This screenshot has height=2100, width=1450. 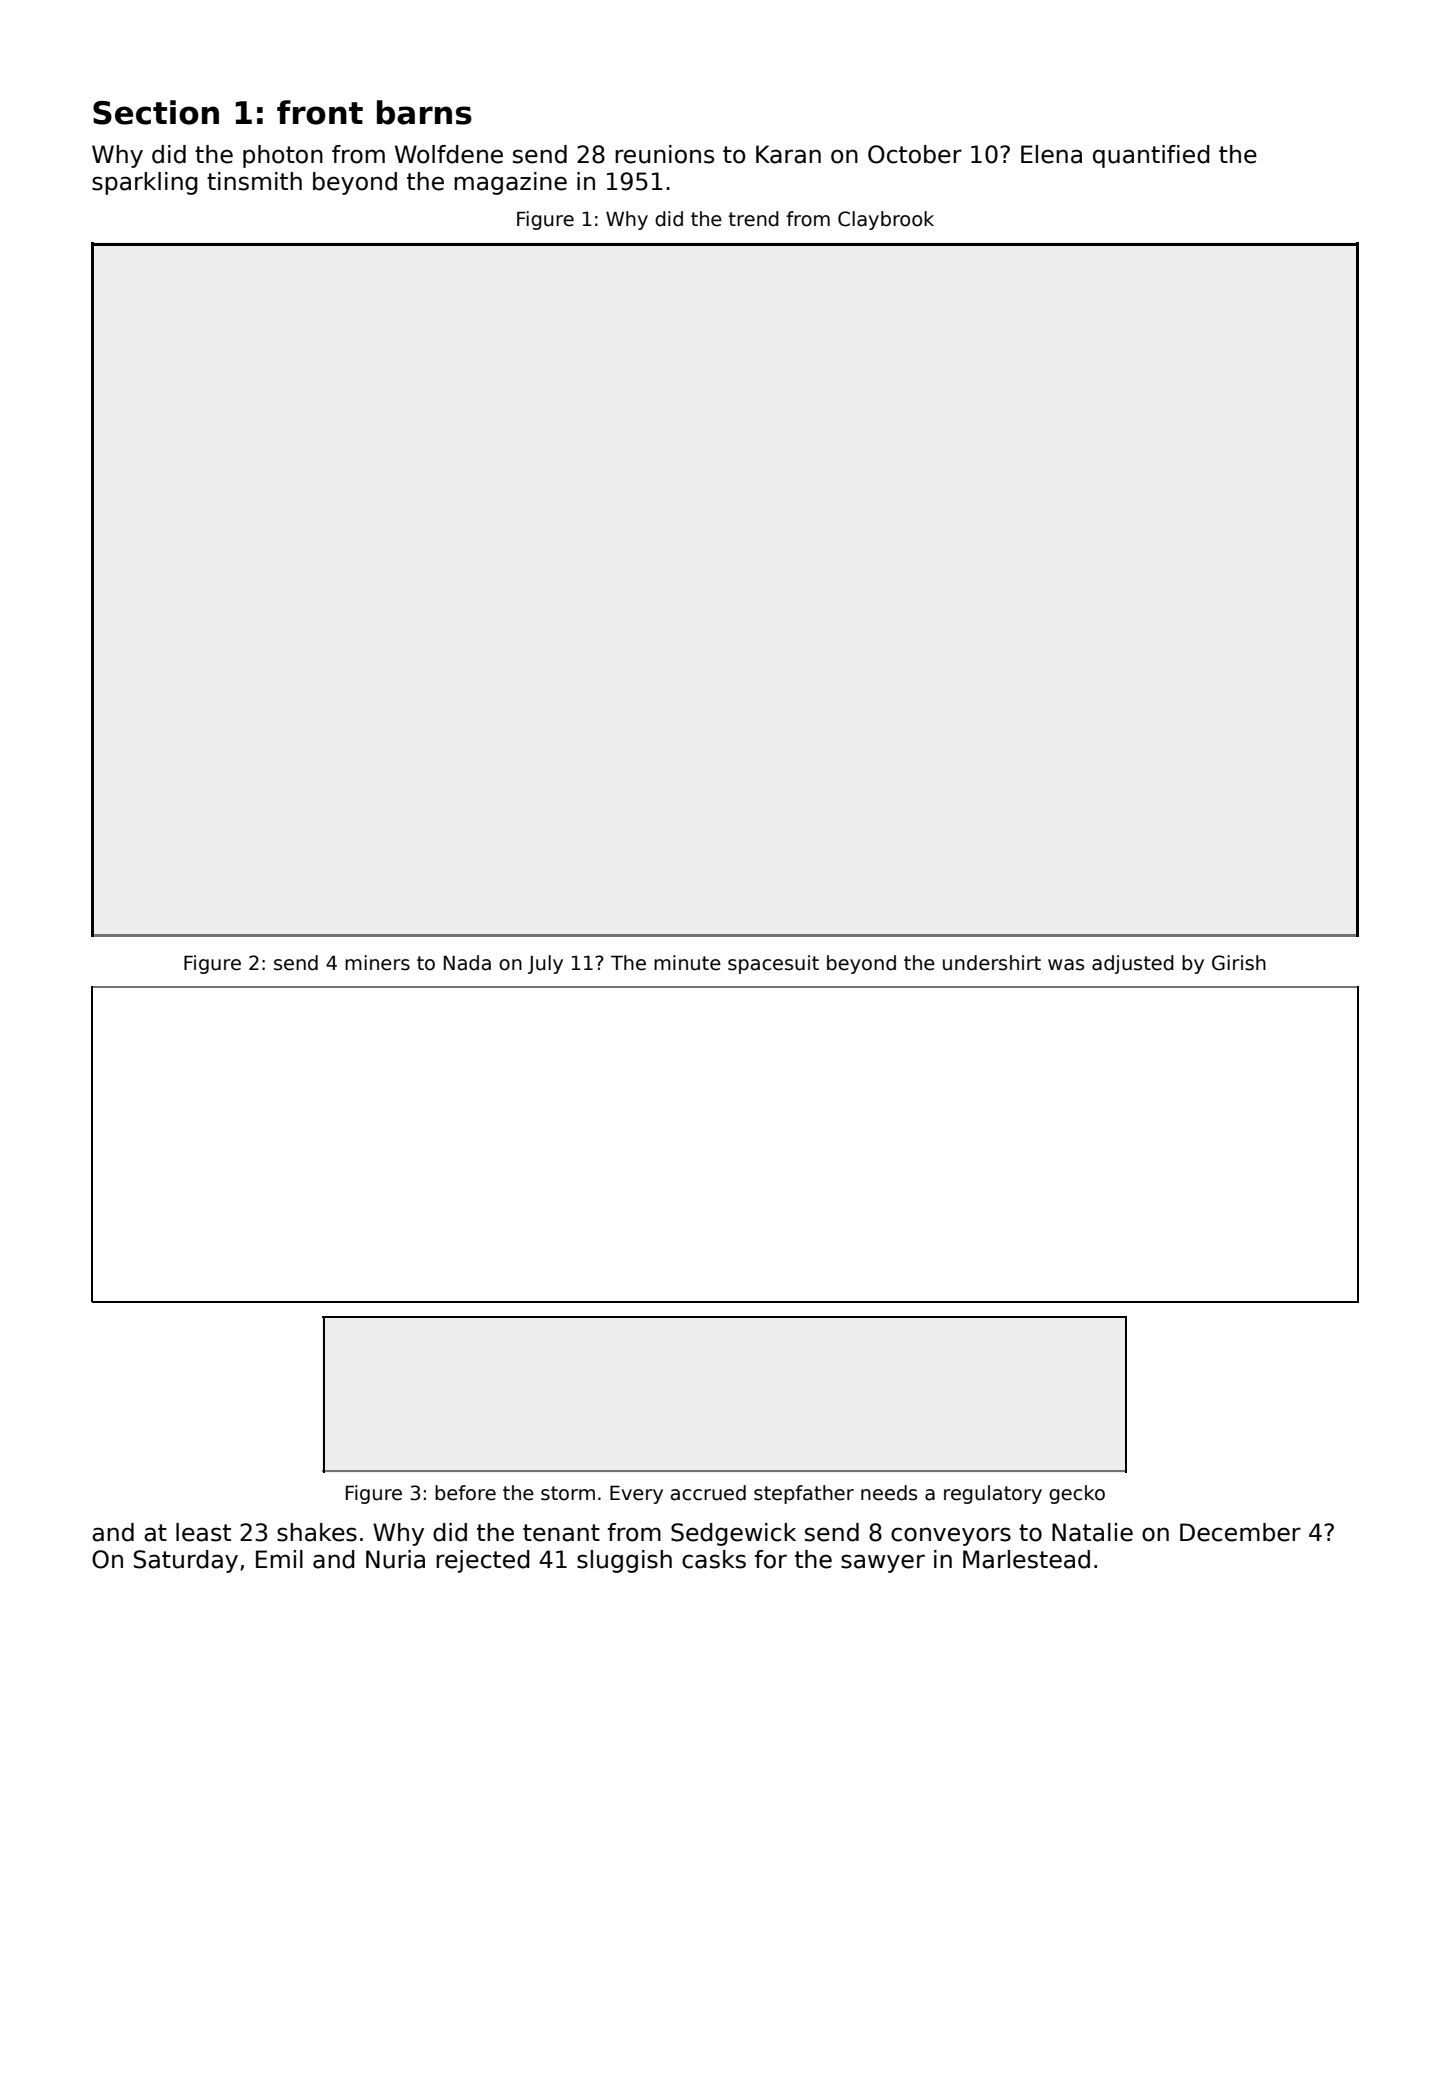 I want to click on quantified, so click(x=1151, y=156).
